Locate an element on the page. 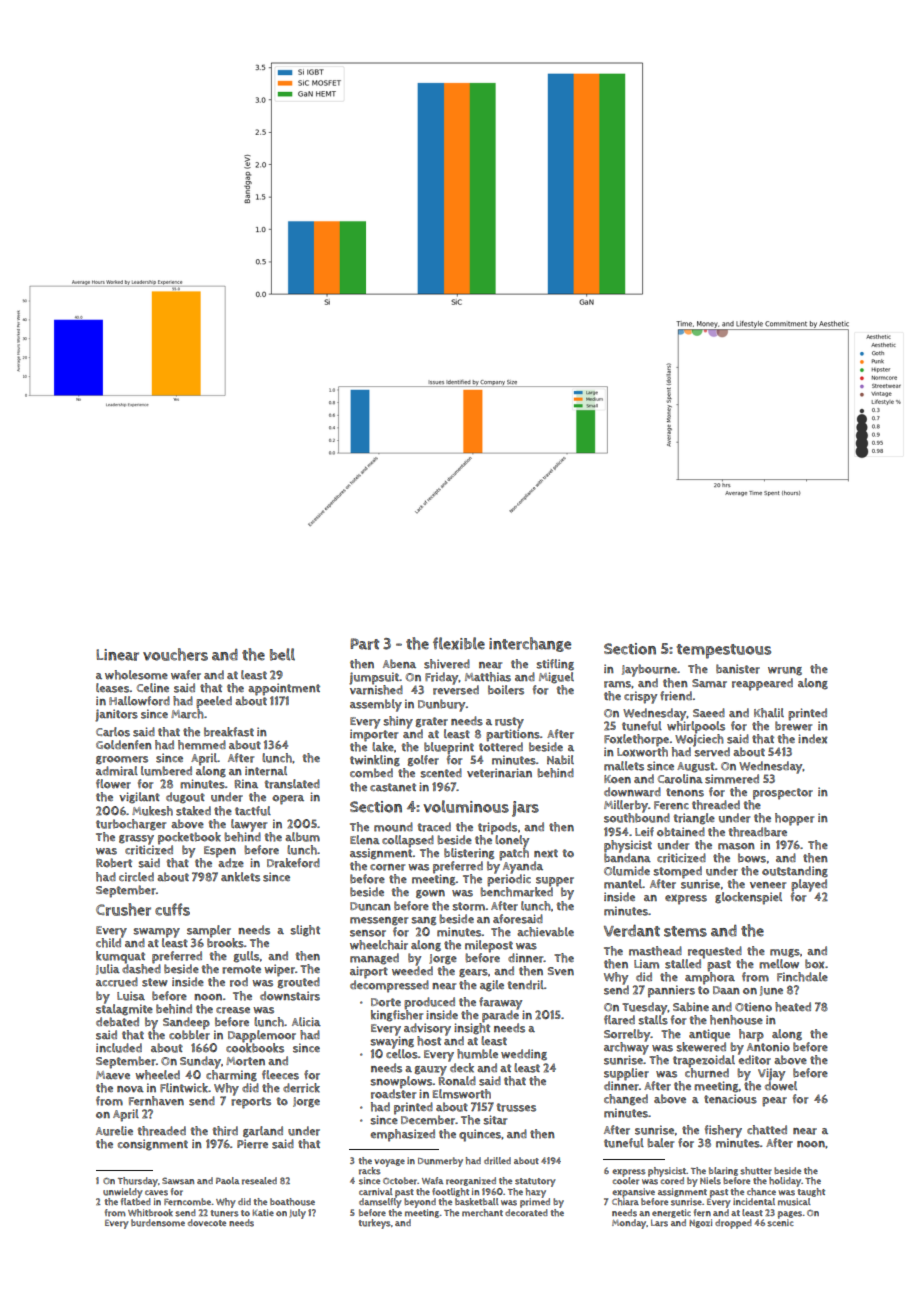  stems is located at coordinates (685, 931).
